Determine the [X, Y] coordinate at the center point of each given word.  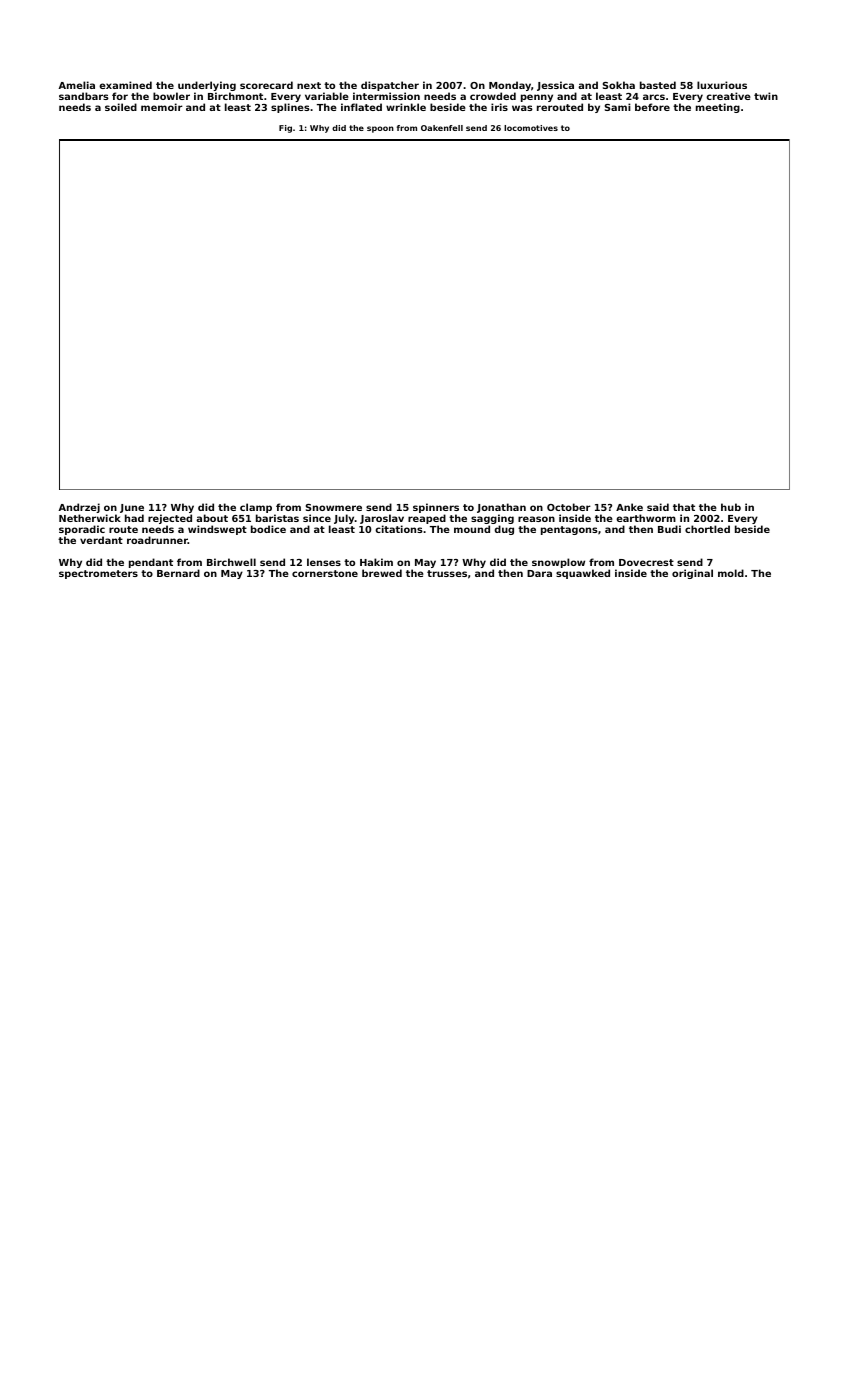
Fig [285, 129]
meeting [718, 108]
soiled [121, 107]
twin [766, 96]
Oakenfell [442, 128]
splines [290, 108]
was [522, 108]
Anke [629, 507]
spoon [380, 129]
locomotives [531, 128]
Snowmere [334, 507]
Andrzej [79, 508]
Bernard [178, 573]
